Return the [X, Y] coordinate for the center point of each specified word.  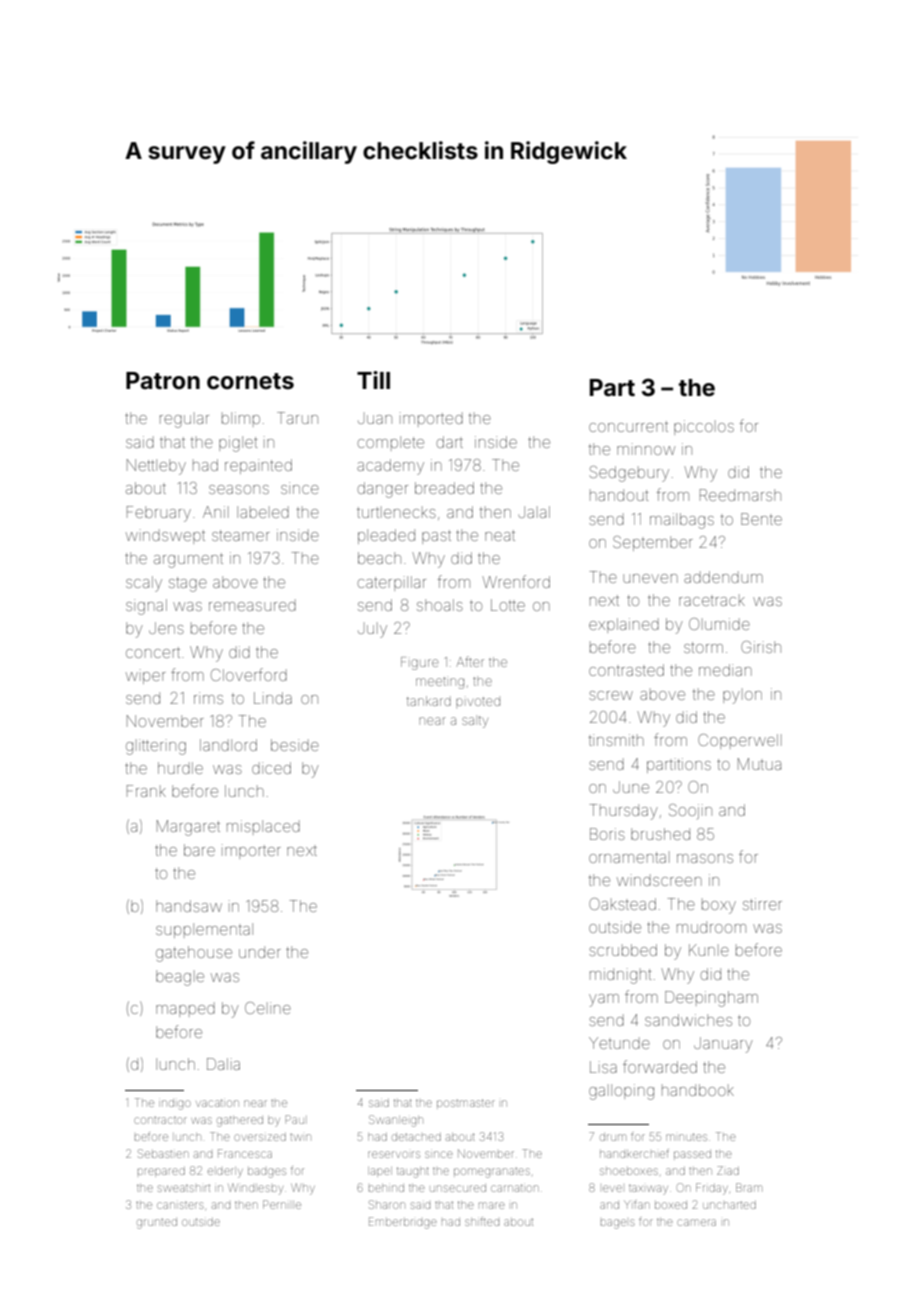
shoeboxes [629, 1171]
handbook [698, 1090]
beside [295, 745]
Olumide [719, 624]
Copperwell [740, 741]
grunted [157, 1224]
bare [199, 850]
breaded [444, 488]
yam [604, 1000]
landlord [228, 745]
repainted [258, 466]
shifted [482, 1221]
